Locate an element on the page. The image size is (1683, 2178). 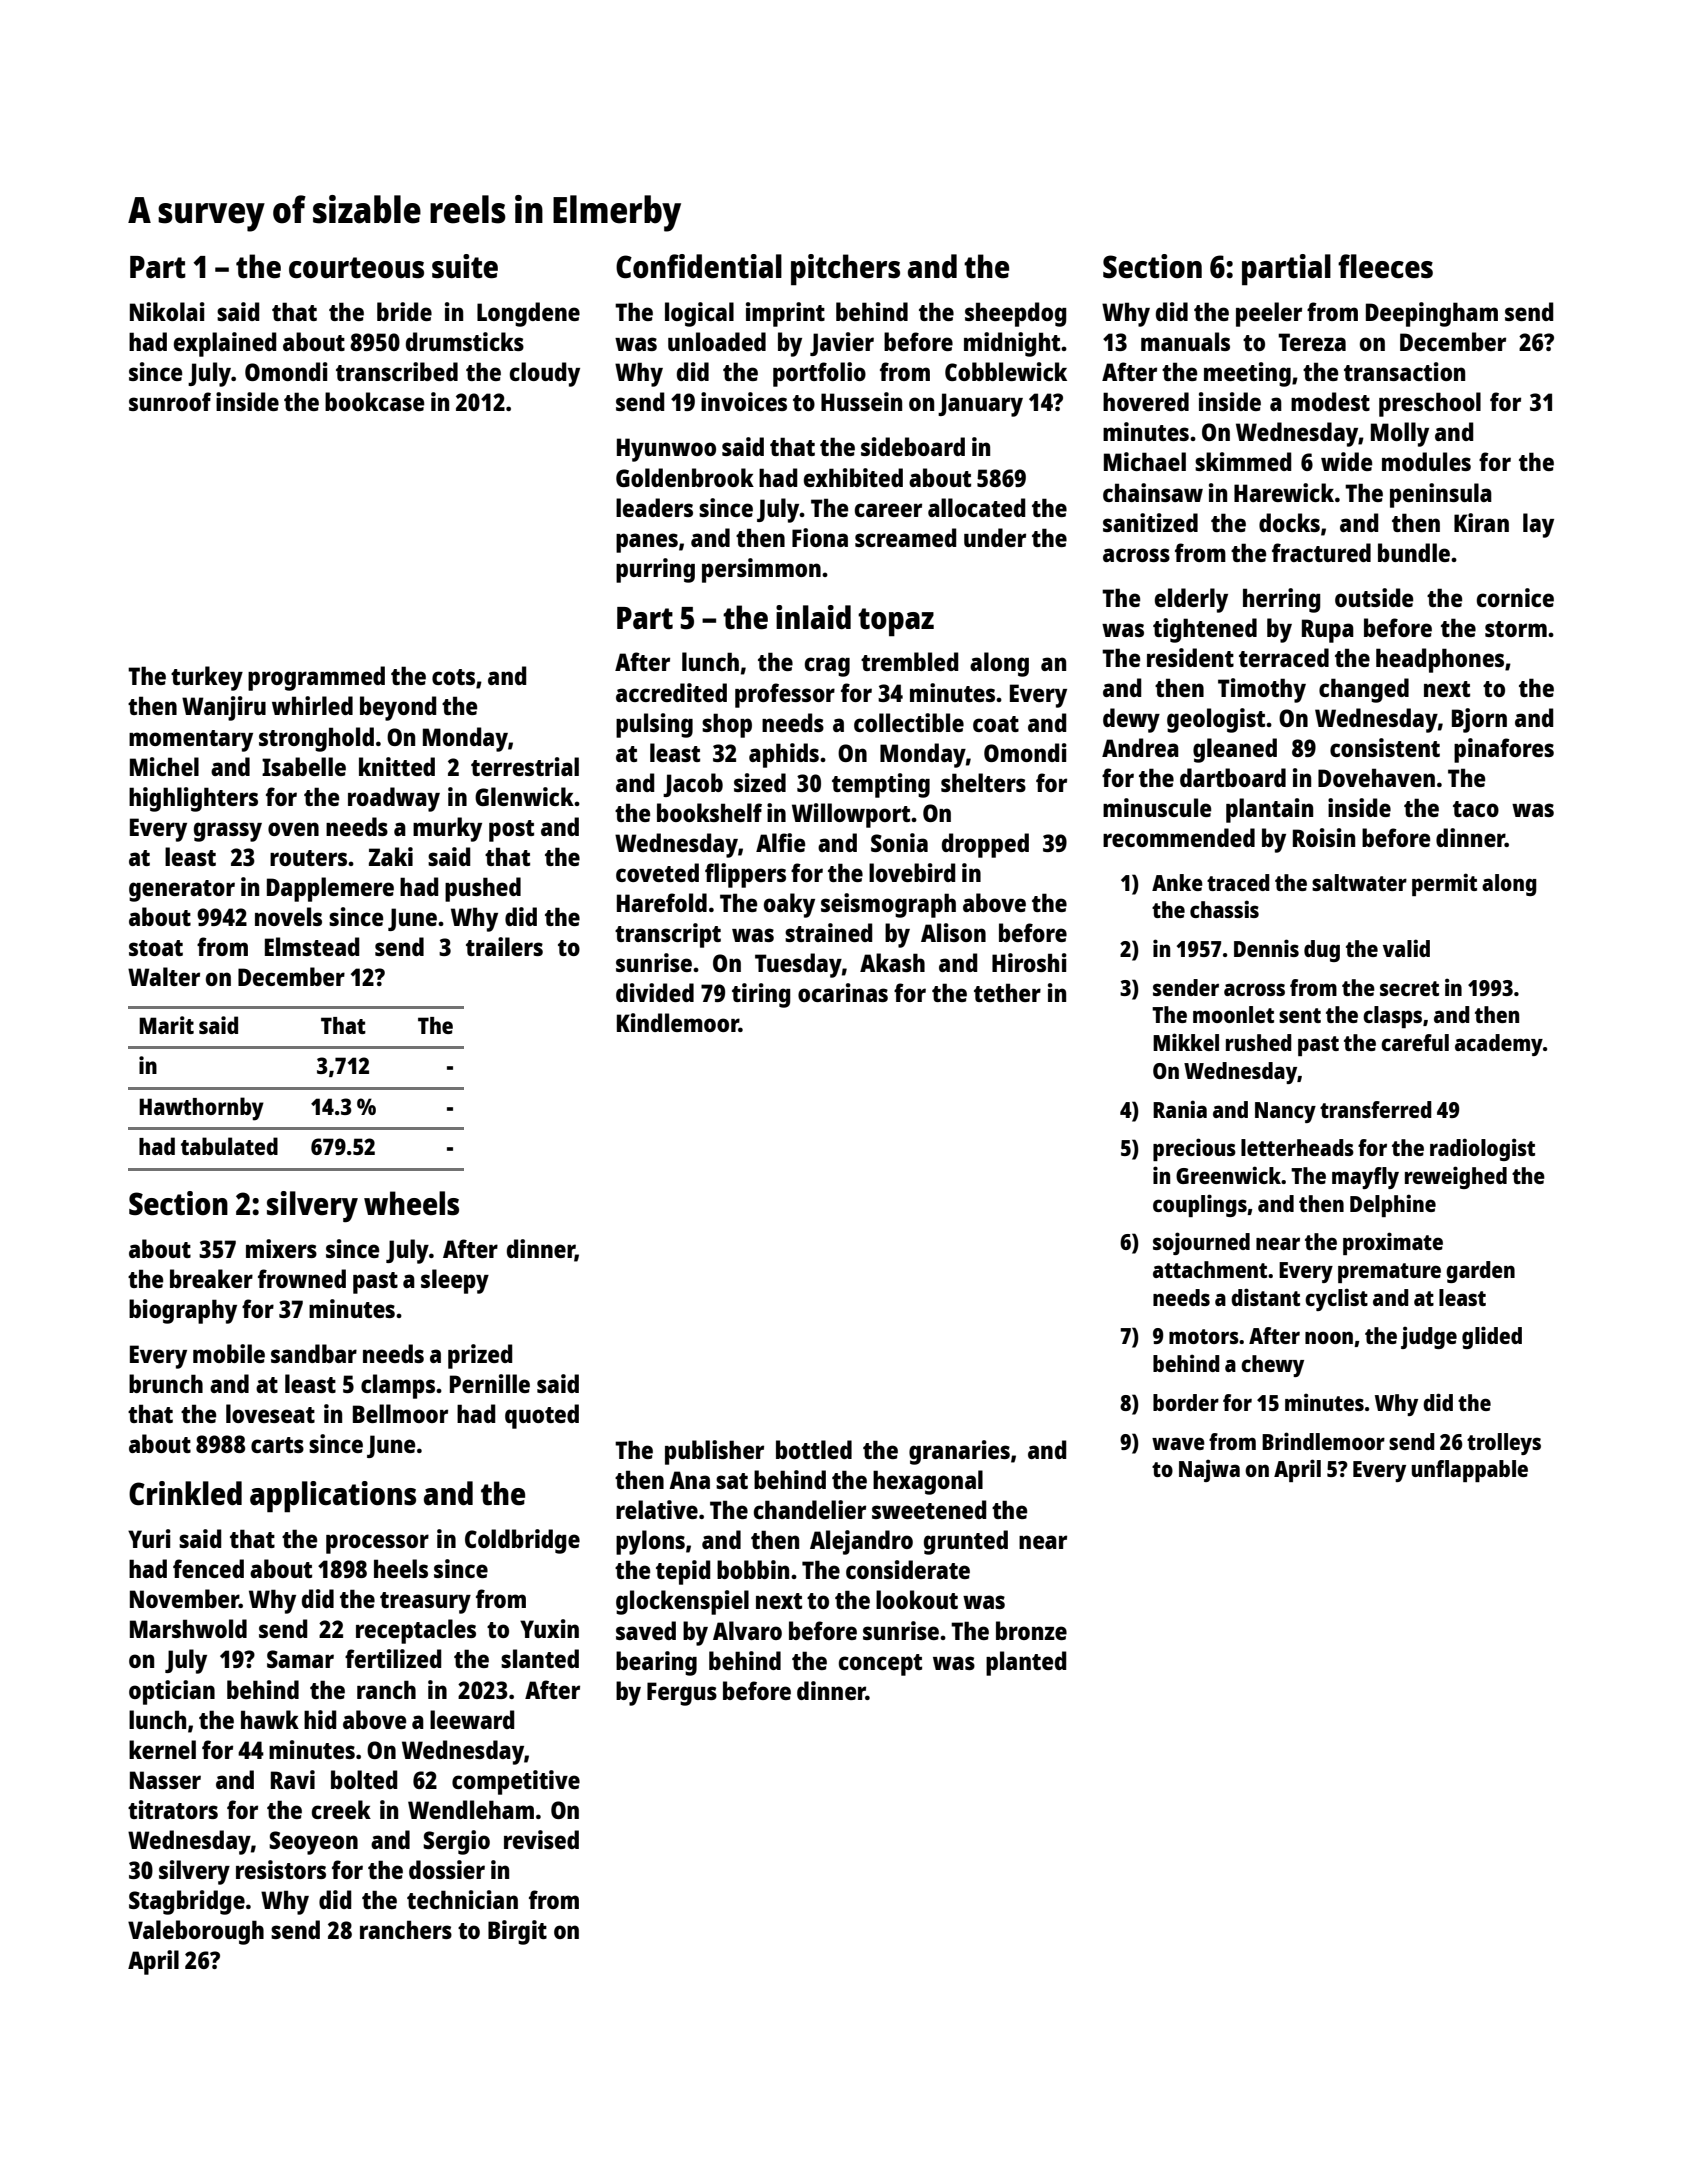
manuals is located at coordinates (1185, 341).
